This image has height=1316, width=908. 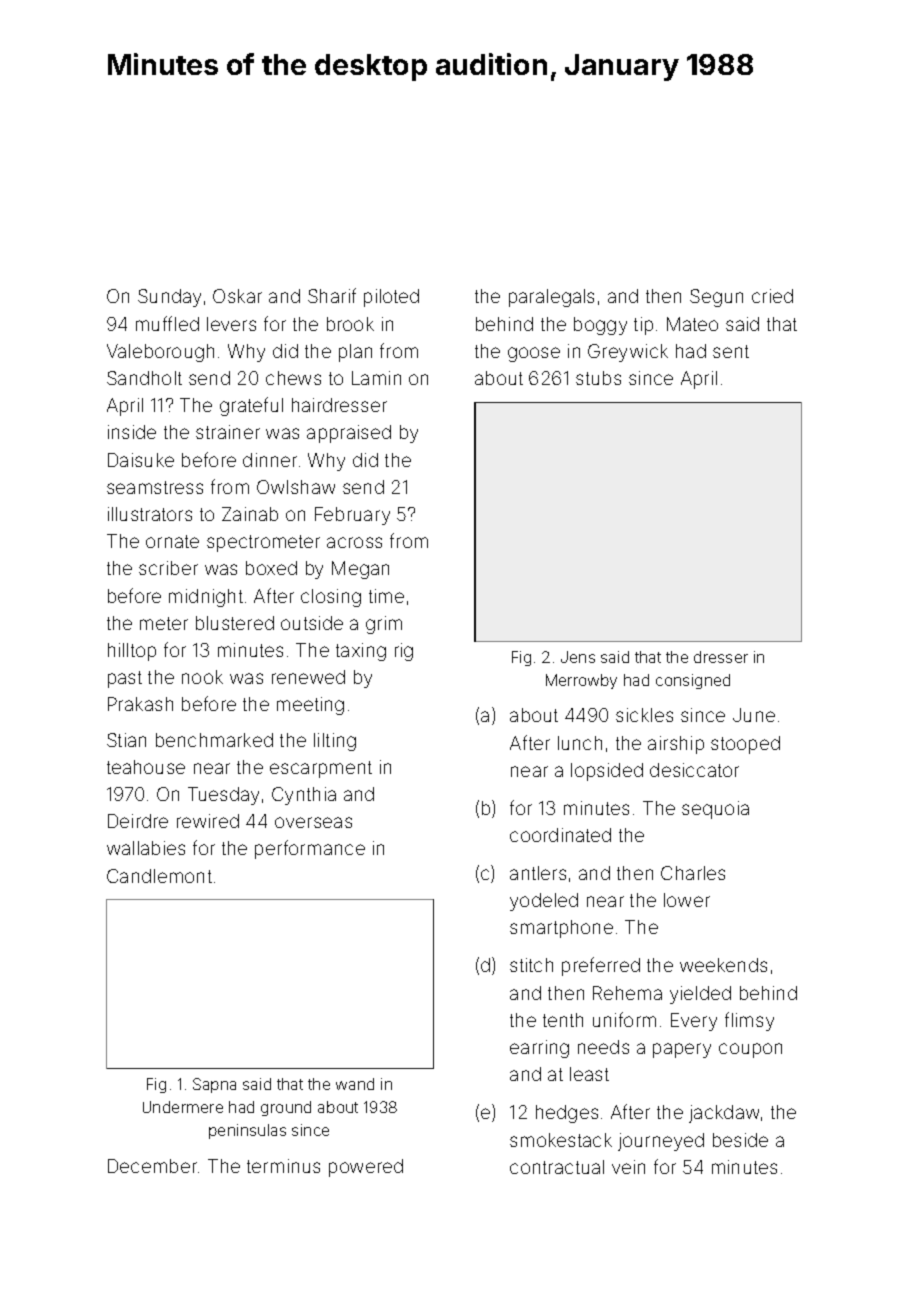 I want to click on Segun, so click(x=716, y=298).
